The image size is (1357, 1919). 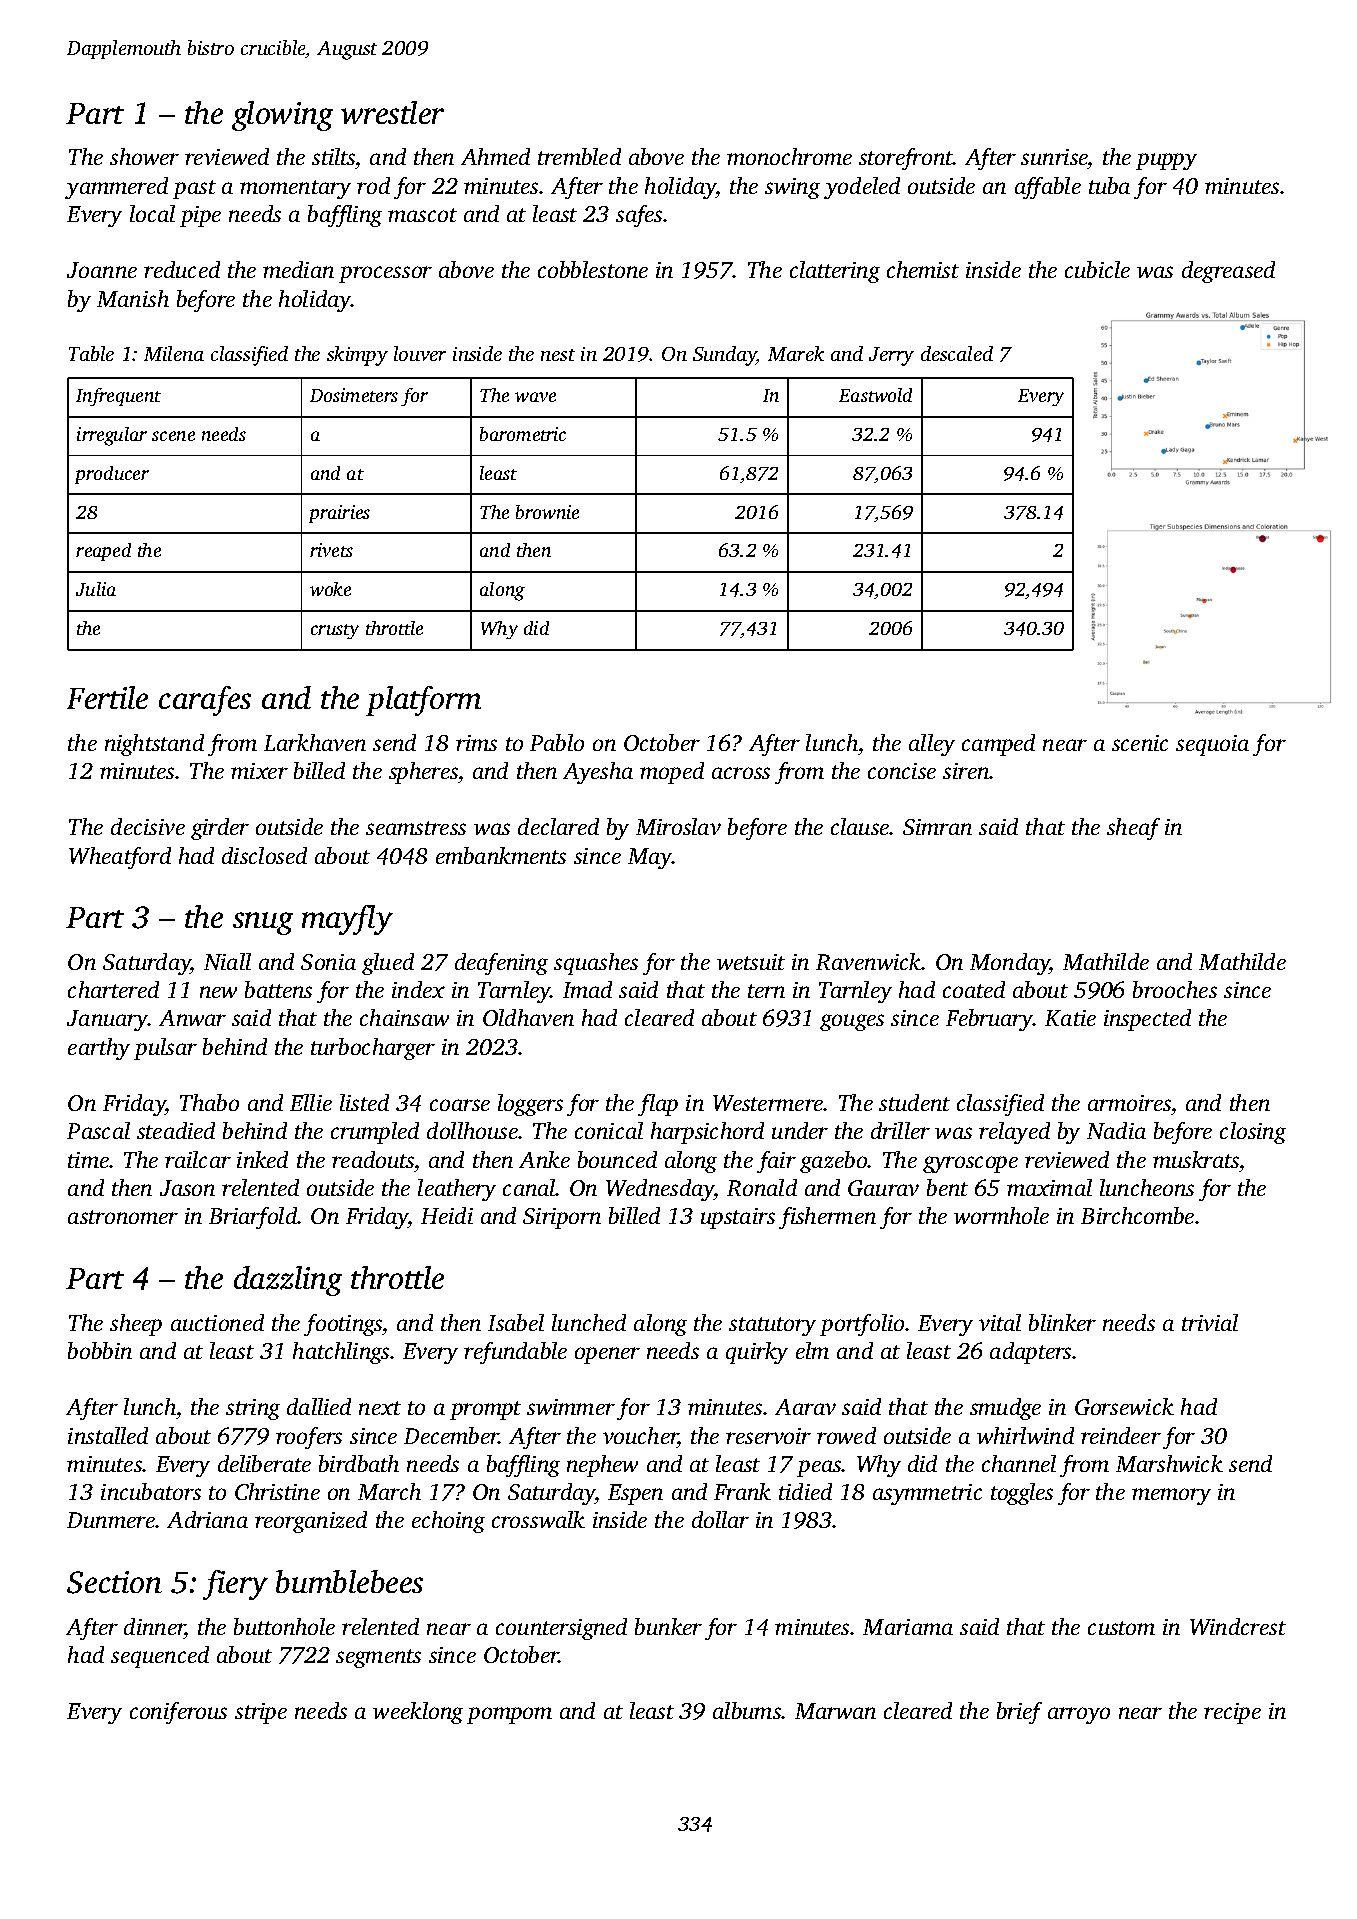 I want to click on sequoia, so click(x=1212, y=745).
